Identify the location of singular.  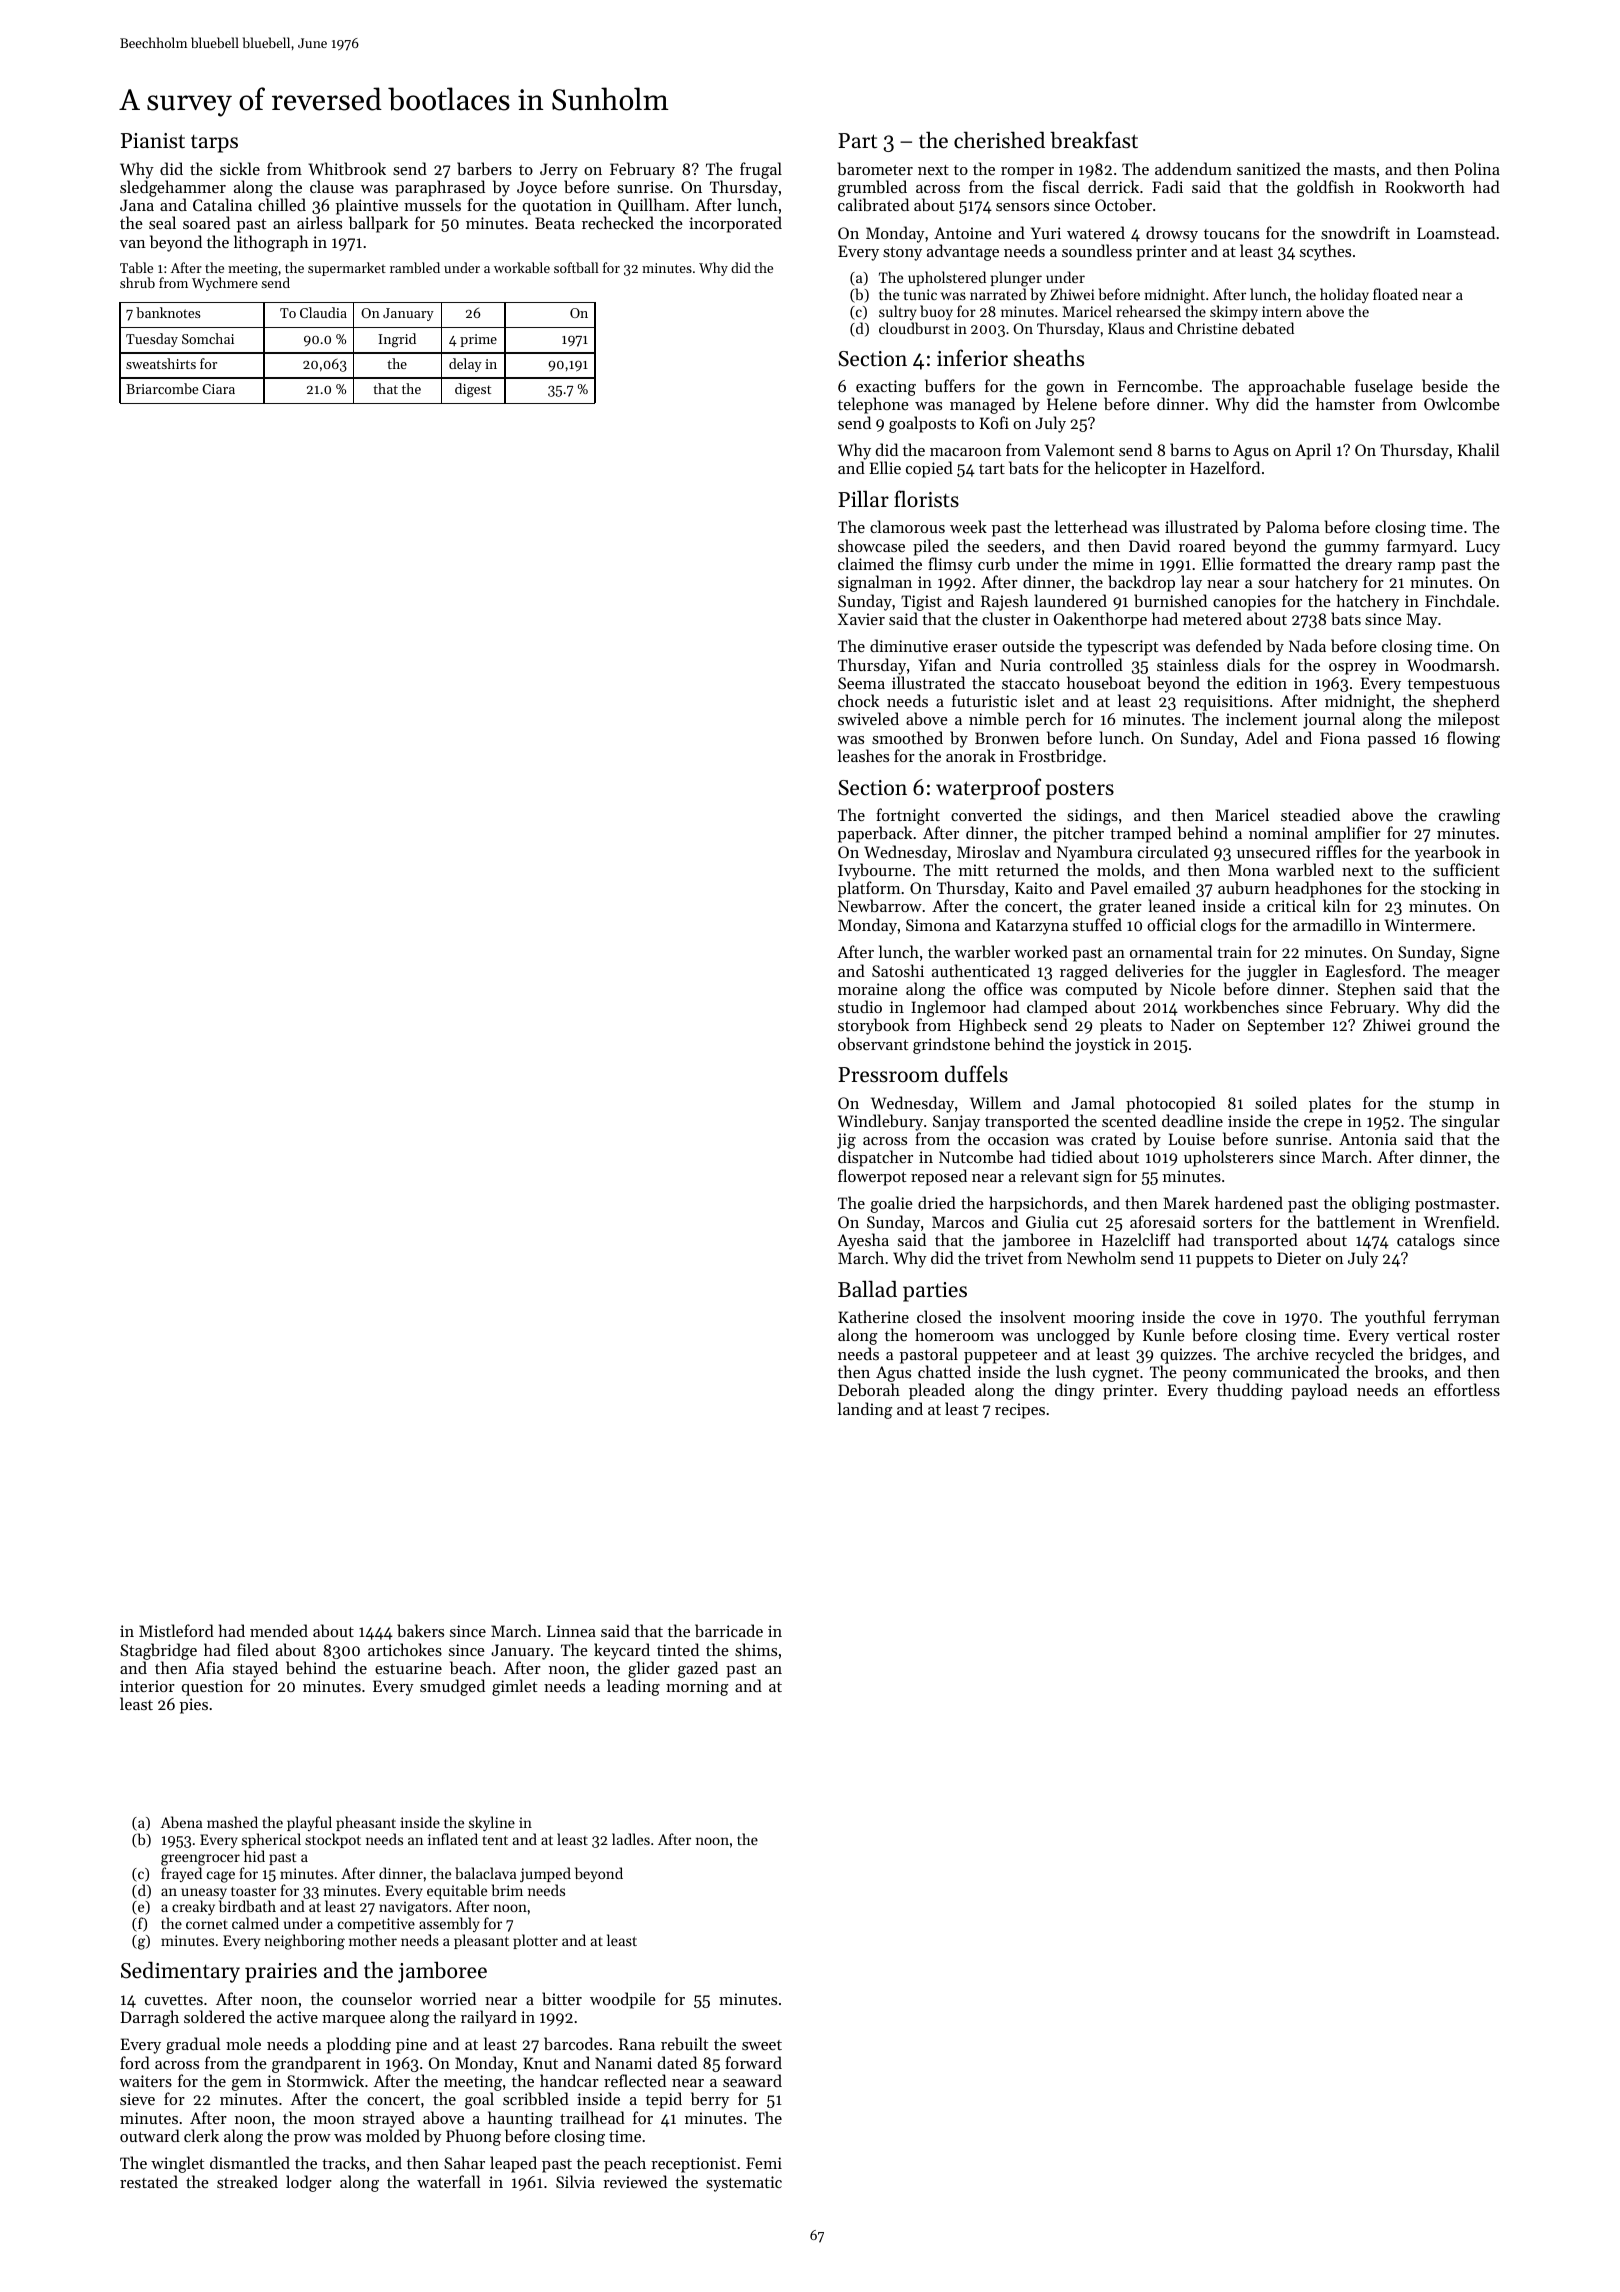
(1471, 1122).
